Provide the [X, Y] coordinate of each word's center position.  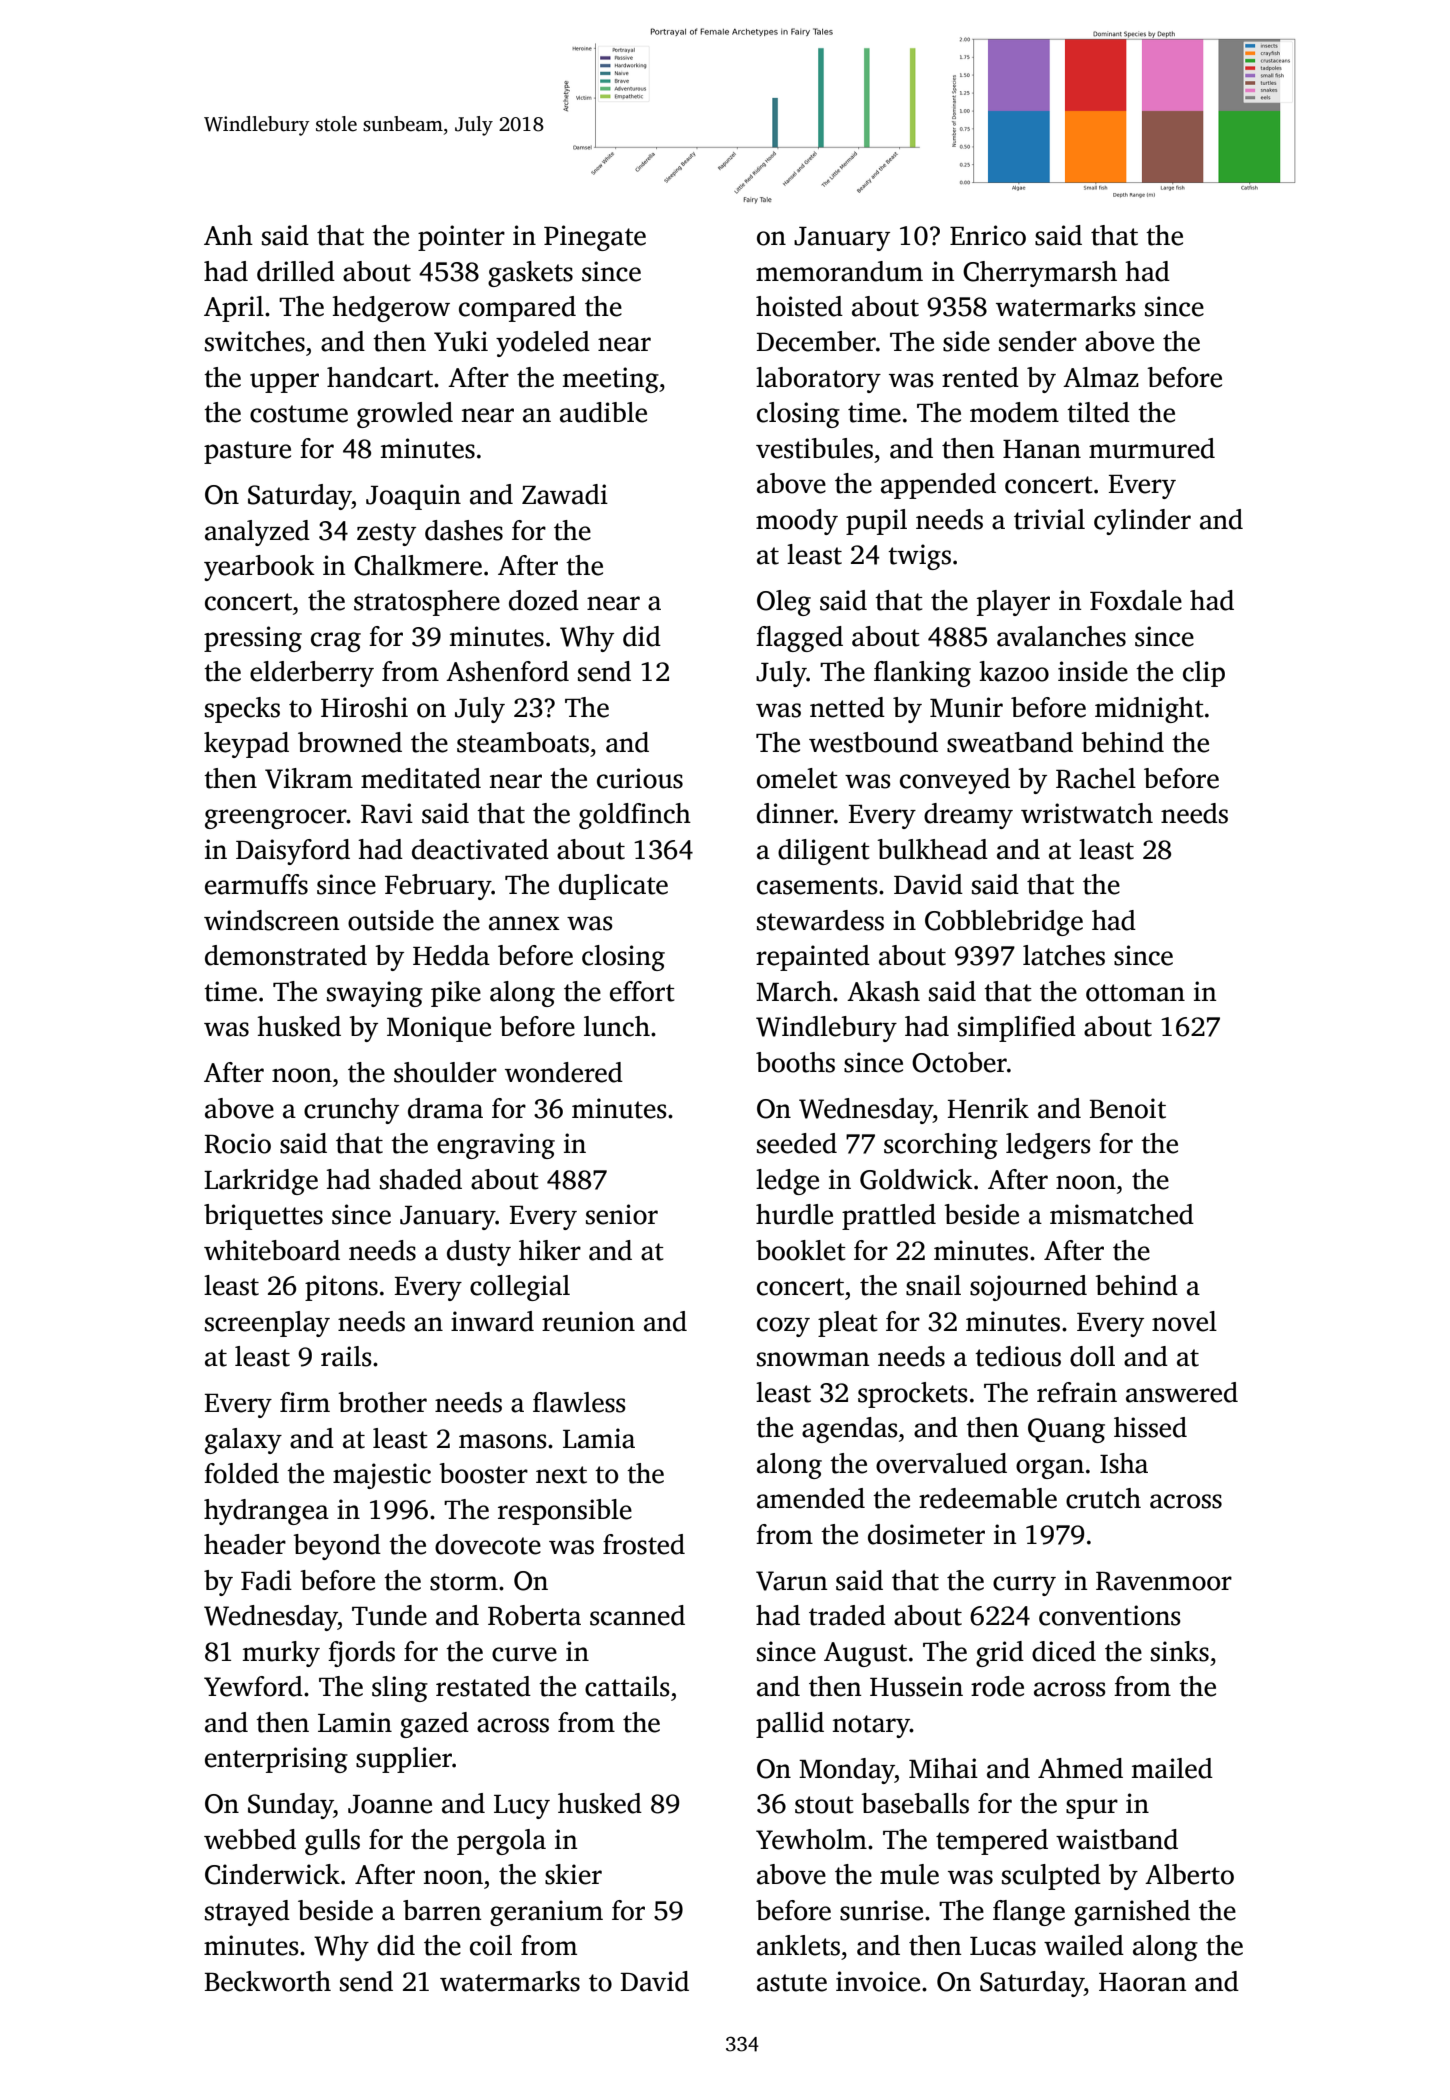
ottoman [1135, 993]
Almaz [1101, 377]
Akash [883, 991]
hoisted [799, 306]
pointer [461, 238]
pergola [501, 1842]
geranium [546, 1913]
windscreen [271, 920]
